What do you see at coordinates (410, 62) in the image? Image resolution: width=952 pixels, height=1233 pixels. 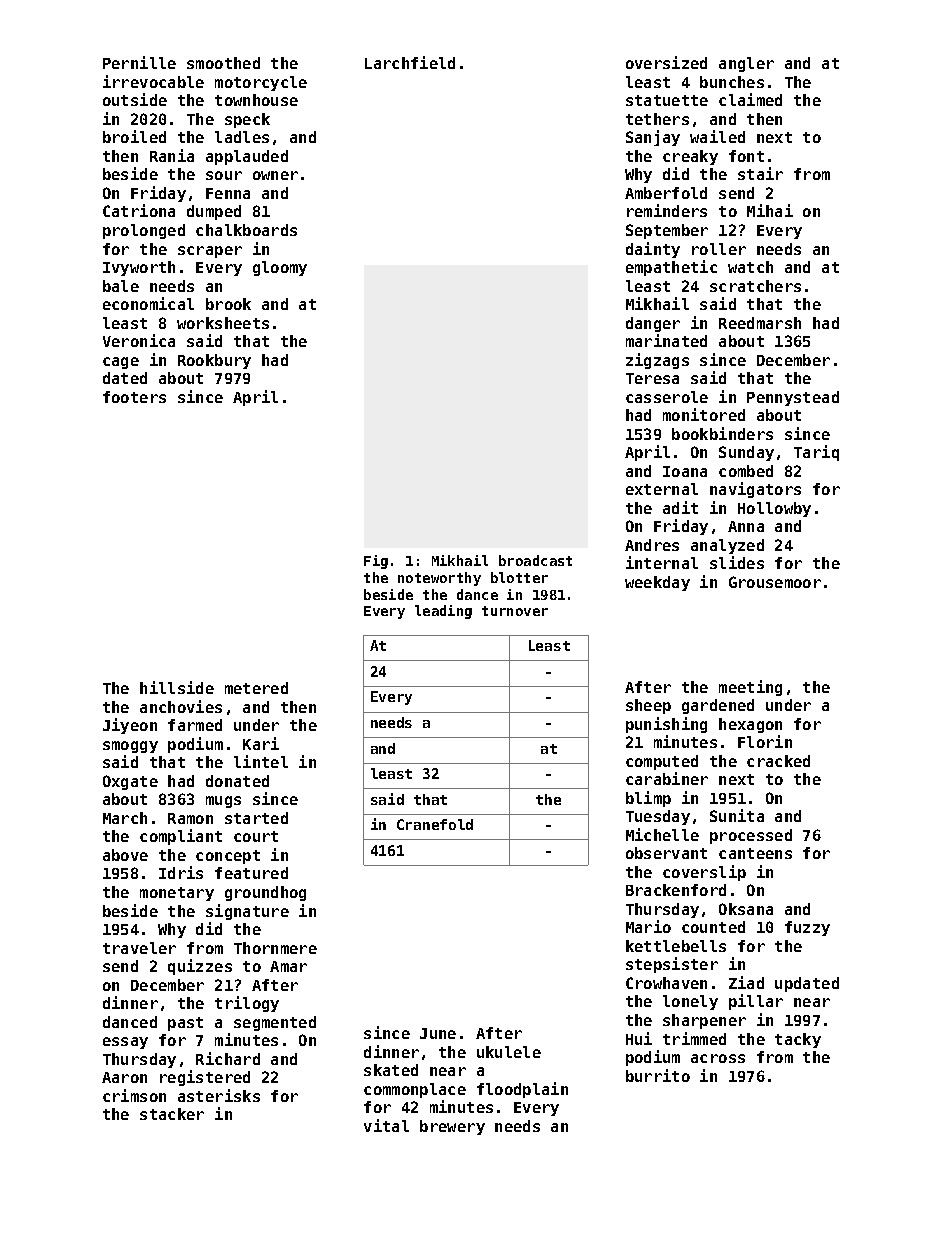 I see `Larchfield` at bounding box center [410, 62].
